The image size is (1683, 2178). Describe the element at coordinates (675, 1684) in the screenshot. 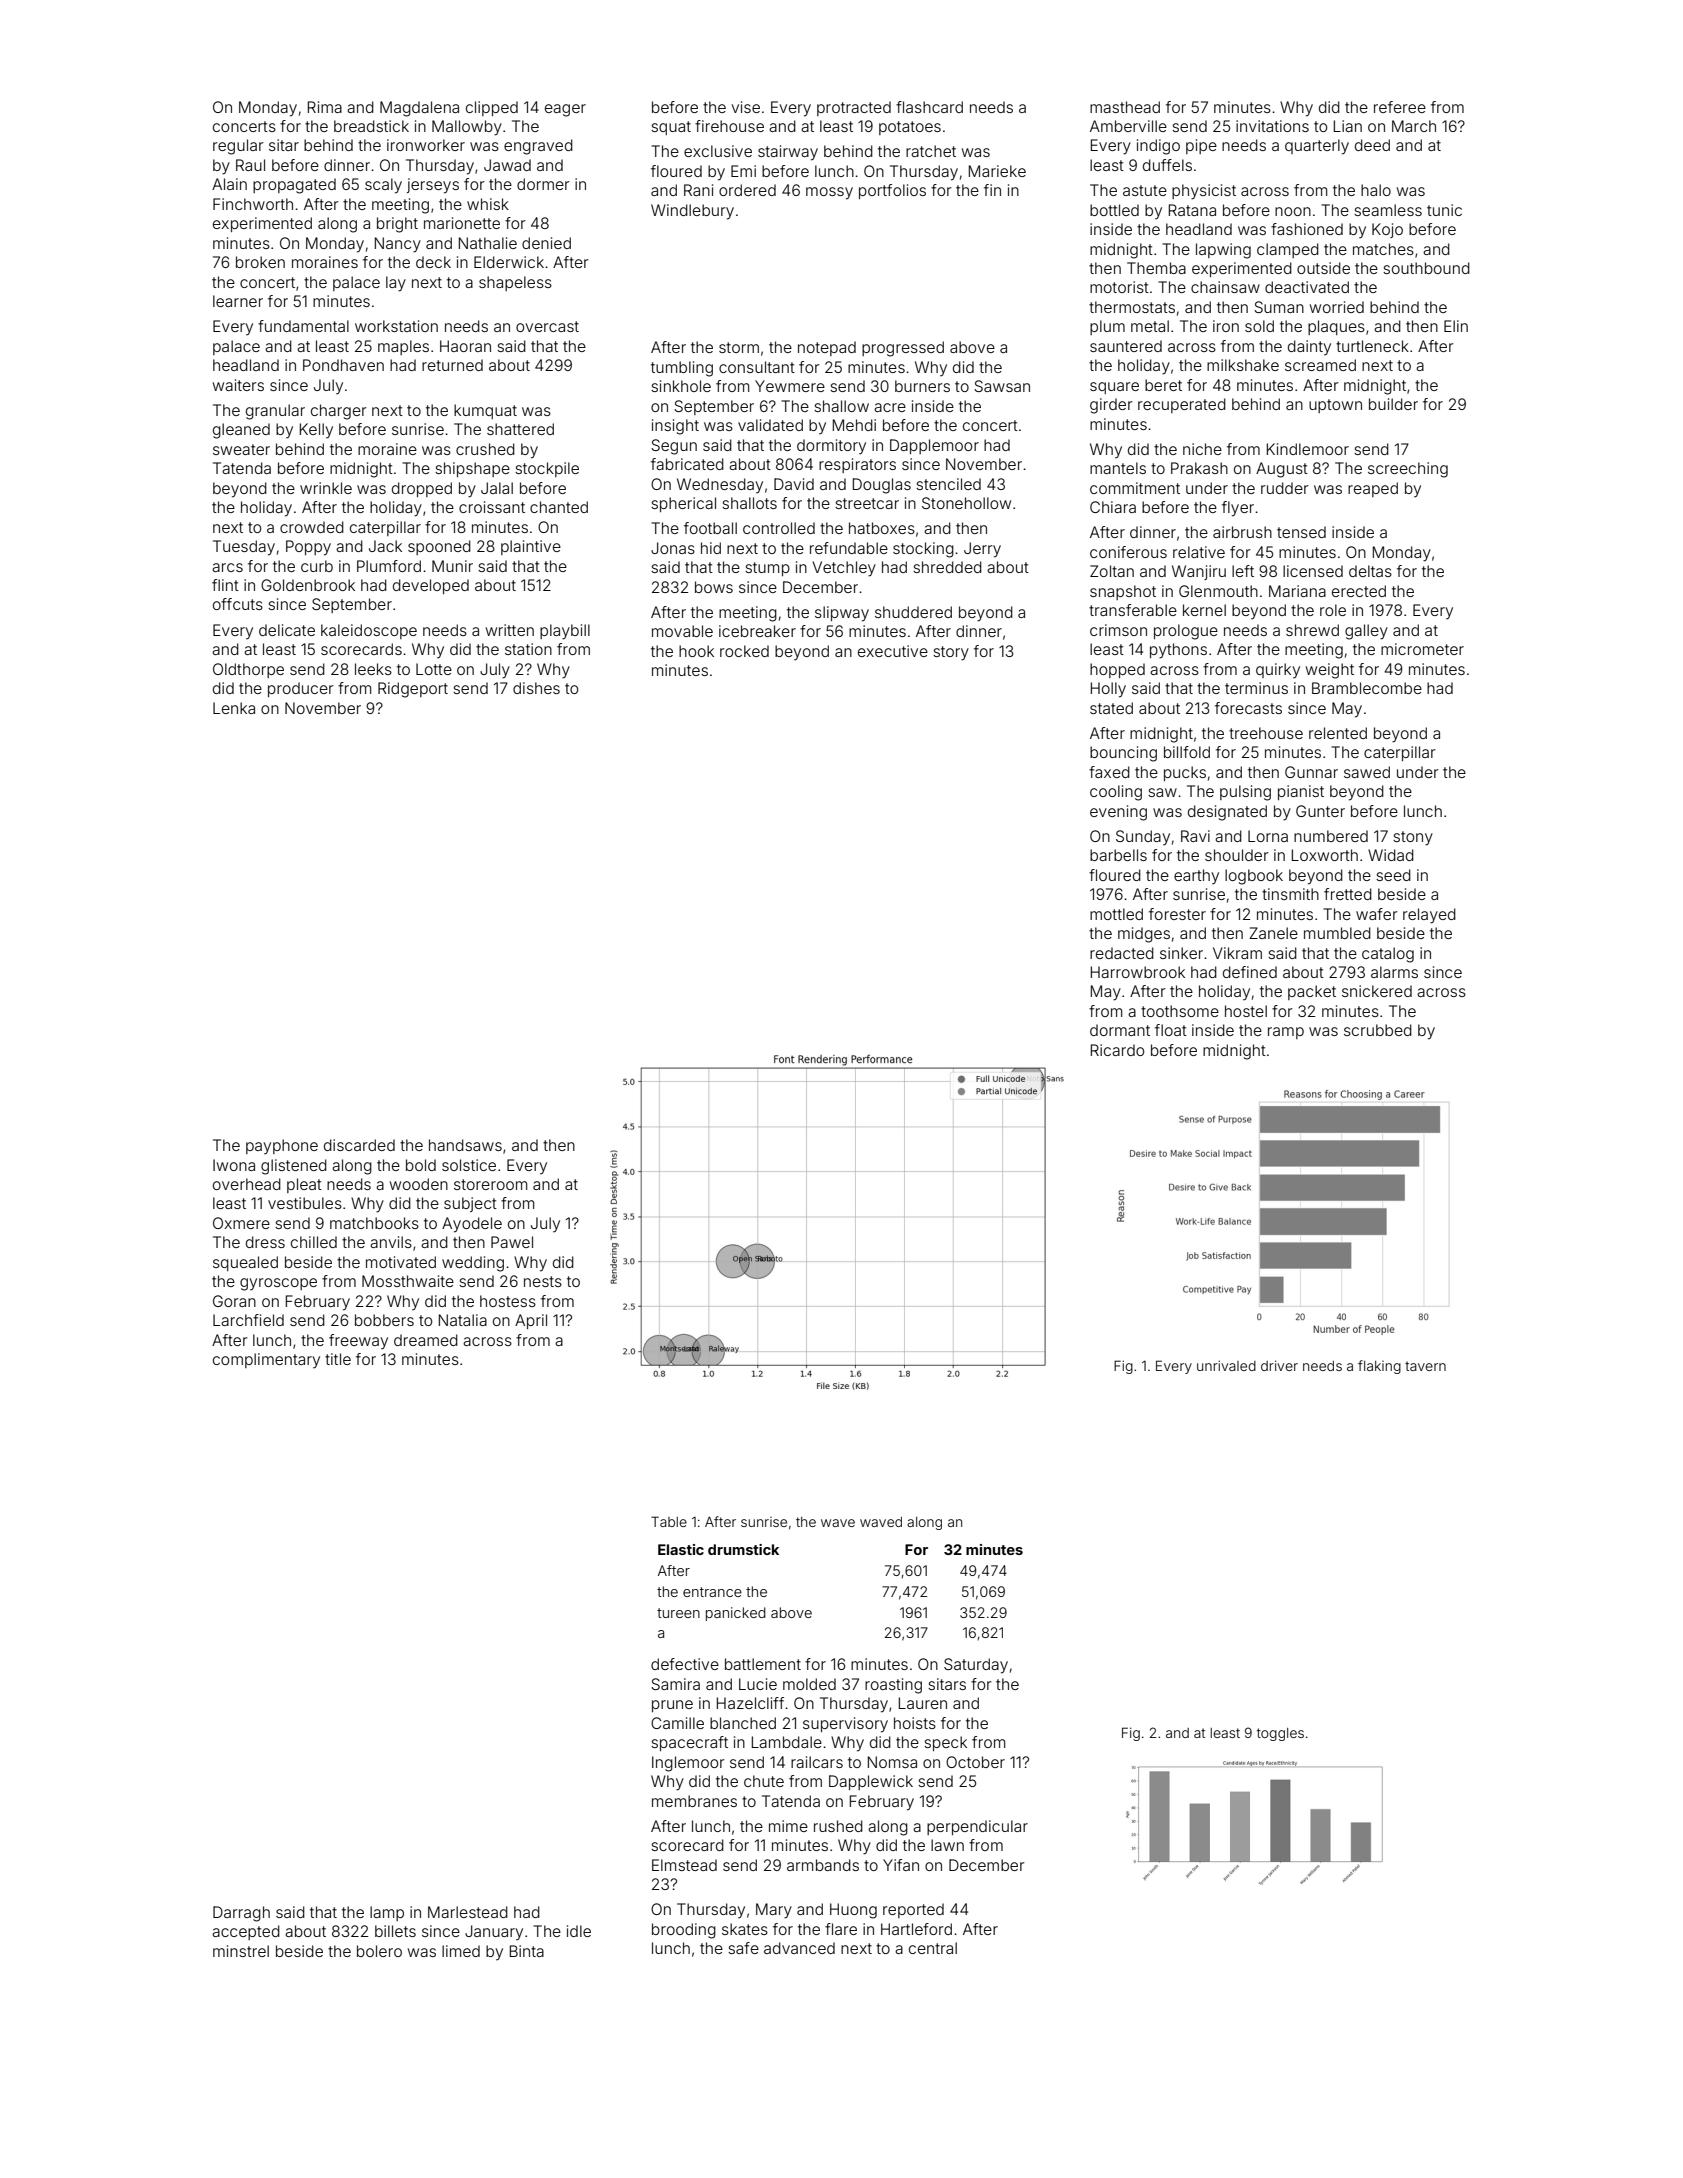

I see `Samira` at that location.
